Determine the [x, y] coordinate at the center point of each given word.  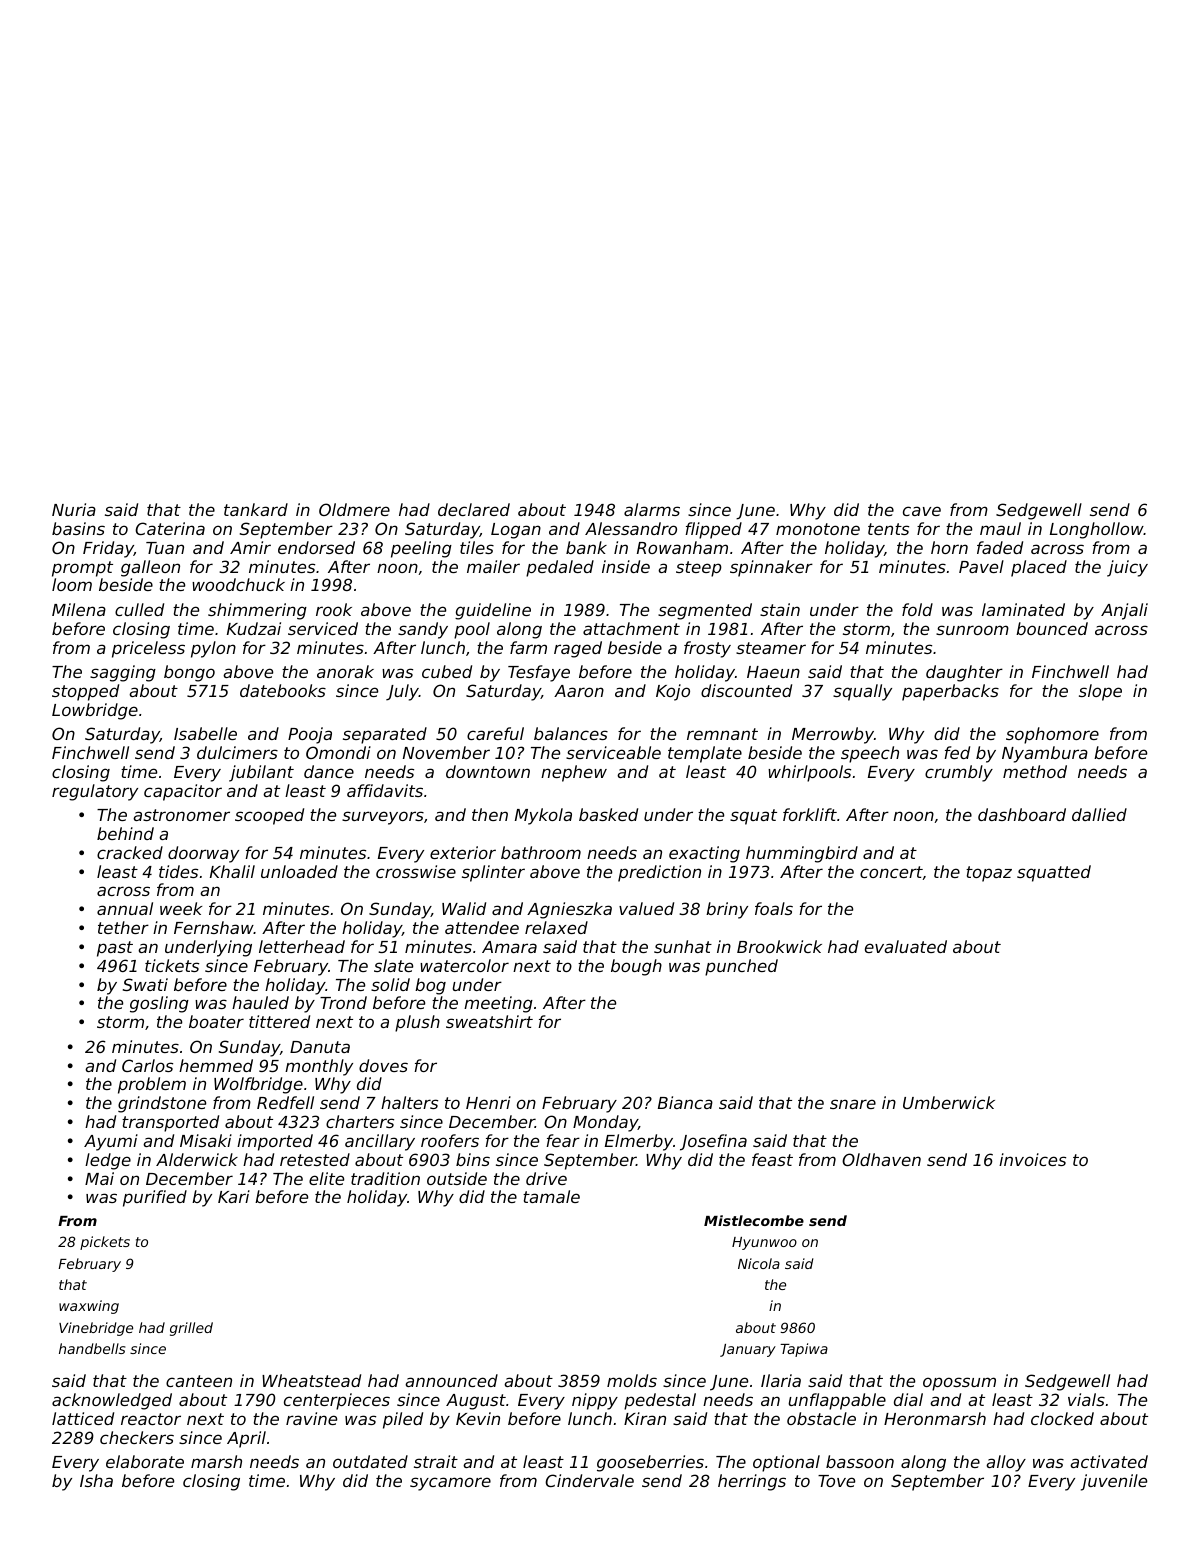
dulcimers [237, 752]
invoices [1032, 1159]
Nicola [759, 1263]
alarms [652, 509]
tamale [551, 1196]
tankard [256, 509]
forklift [810, 814]
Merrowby [833, 735]
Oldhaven [881, 1159]
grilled [191, 1329]
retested [315, 1159]
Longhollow [1097, 530]
